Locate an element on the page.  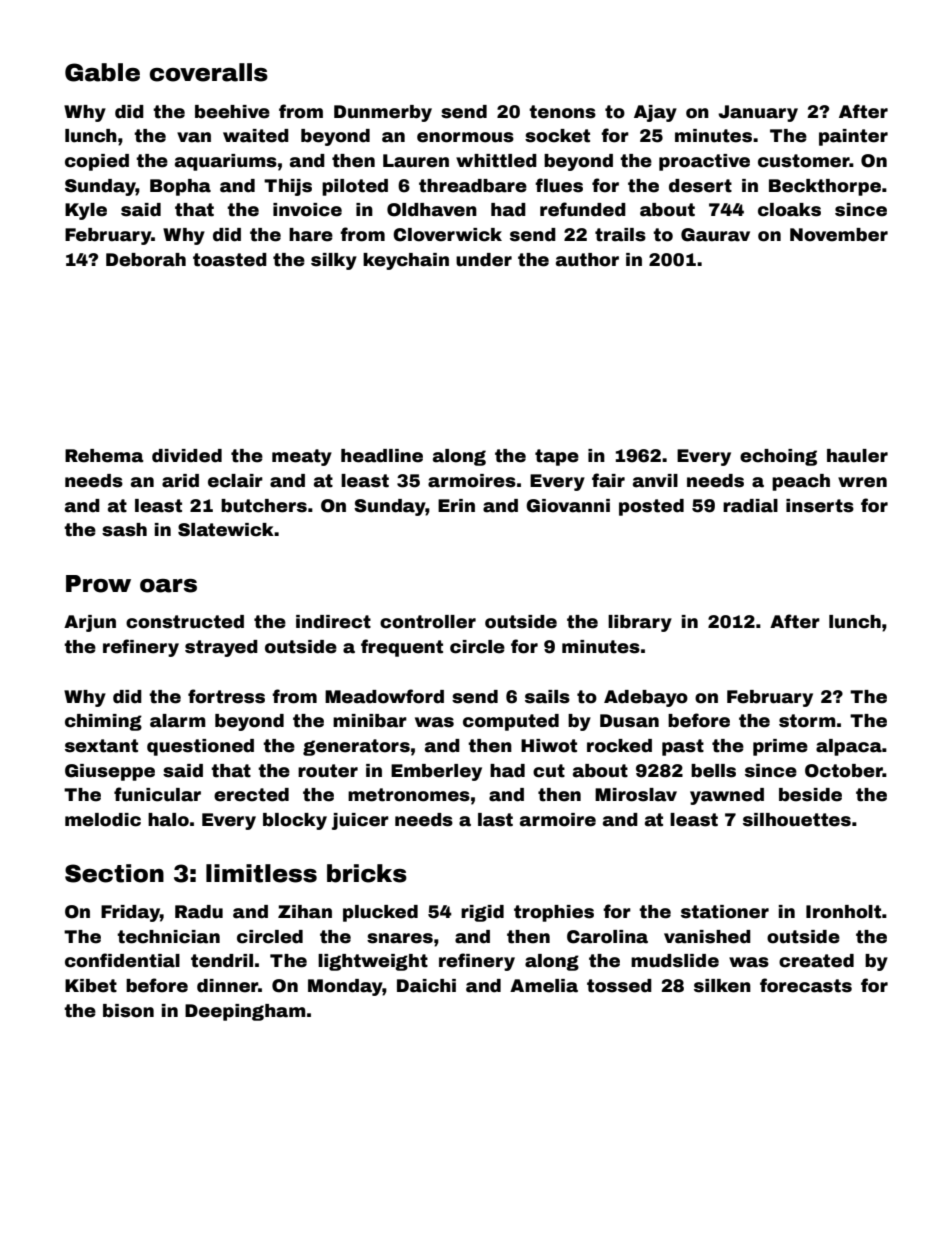
Gable is located at coordinates (102, 72).
